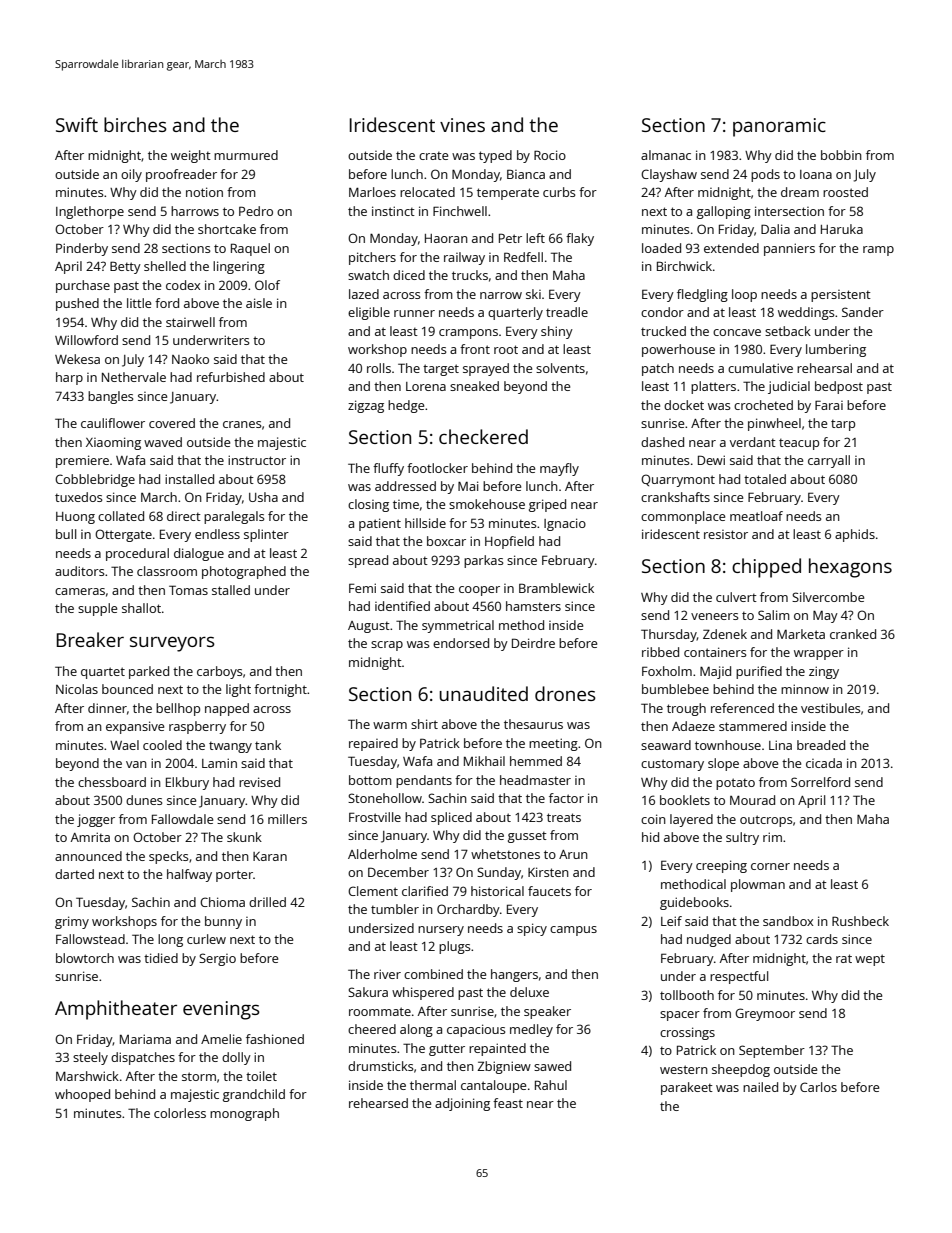 The height and width of the screenshot is (1233, 952). I want to click on Bianca, so click(526, 174).
